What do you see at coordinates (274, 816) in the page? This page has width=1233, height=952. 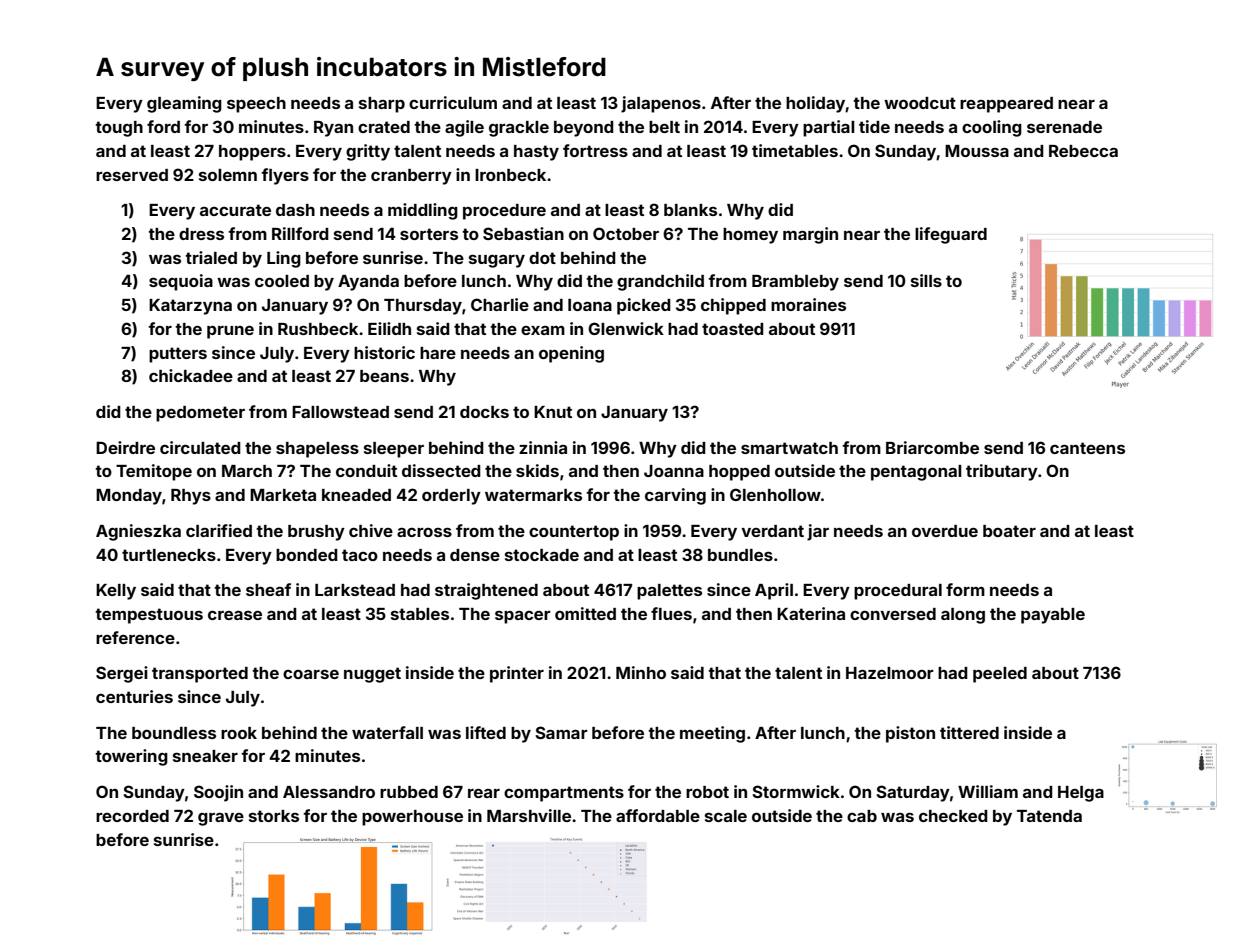 I see `storks` at bounding box center [274, 816].
